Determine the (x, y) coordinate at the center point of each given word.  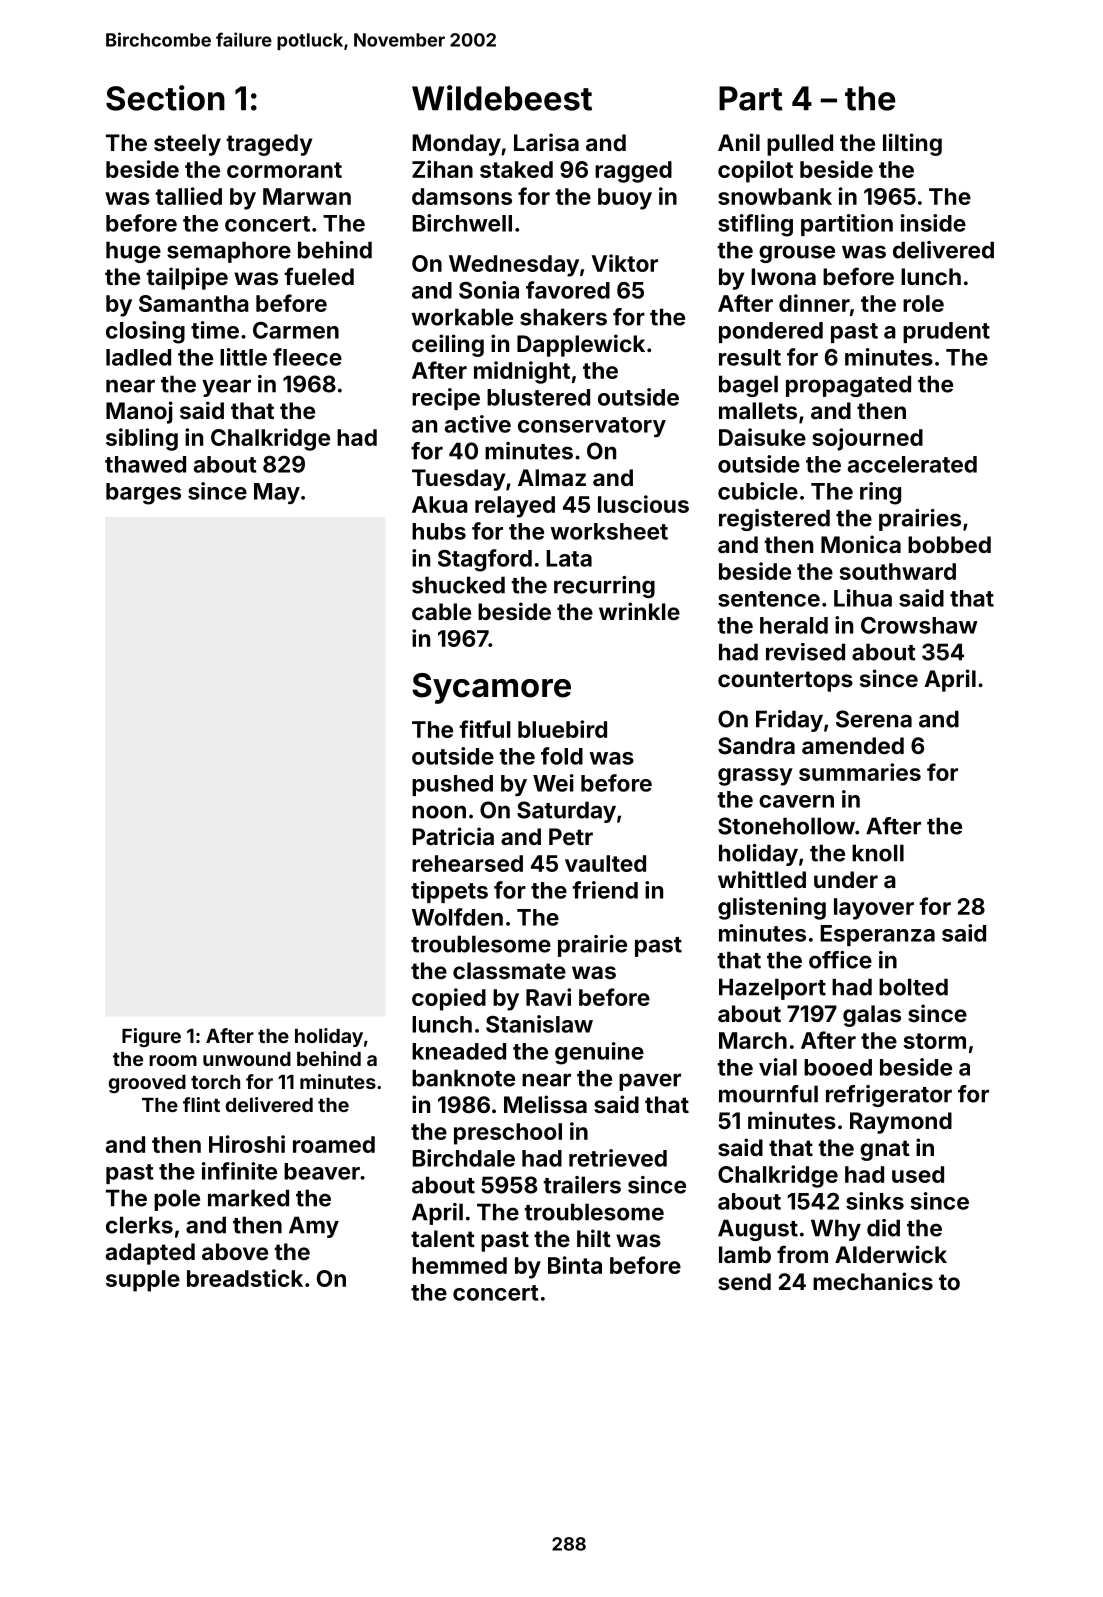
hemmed (459, 1265)
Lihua (863, 598)
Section (165, 98)
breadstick (245, 1278)
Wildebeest (502, 98)
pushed (452, 785)
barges (143, 494)
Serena (874, 719)
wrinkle (639, 611)
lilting (912, 144)
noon (439, 812)
